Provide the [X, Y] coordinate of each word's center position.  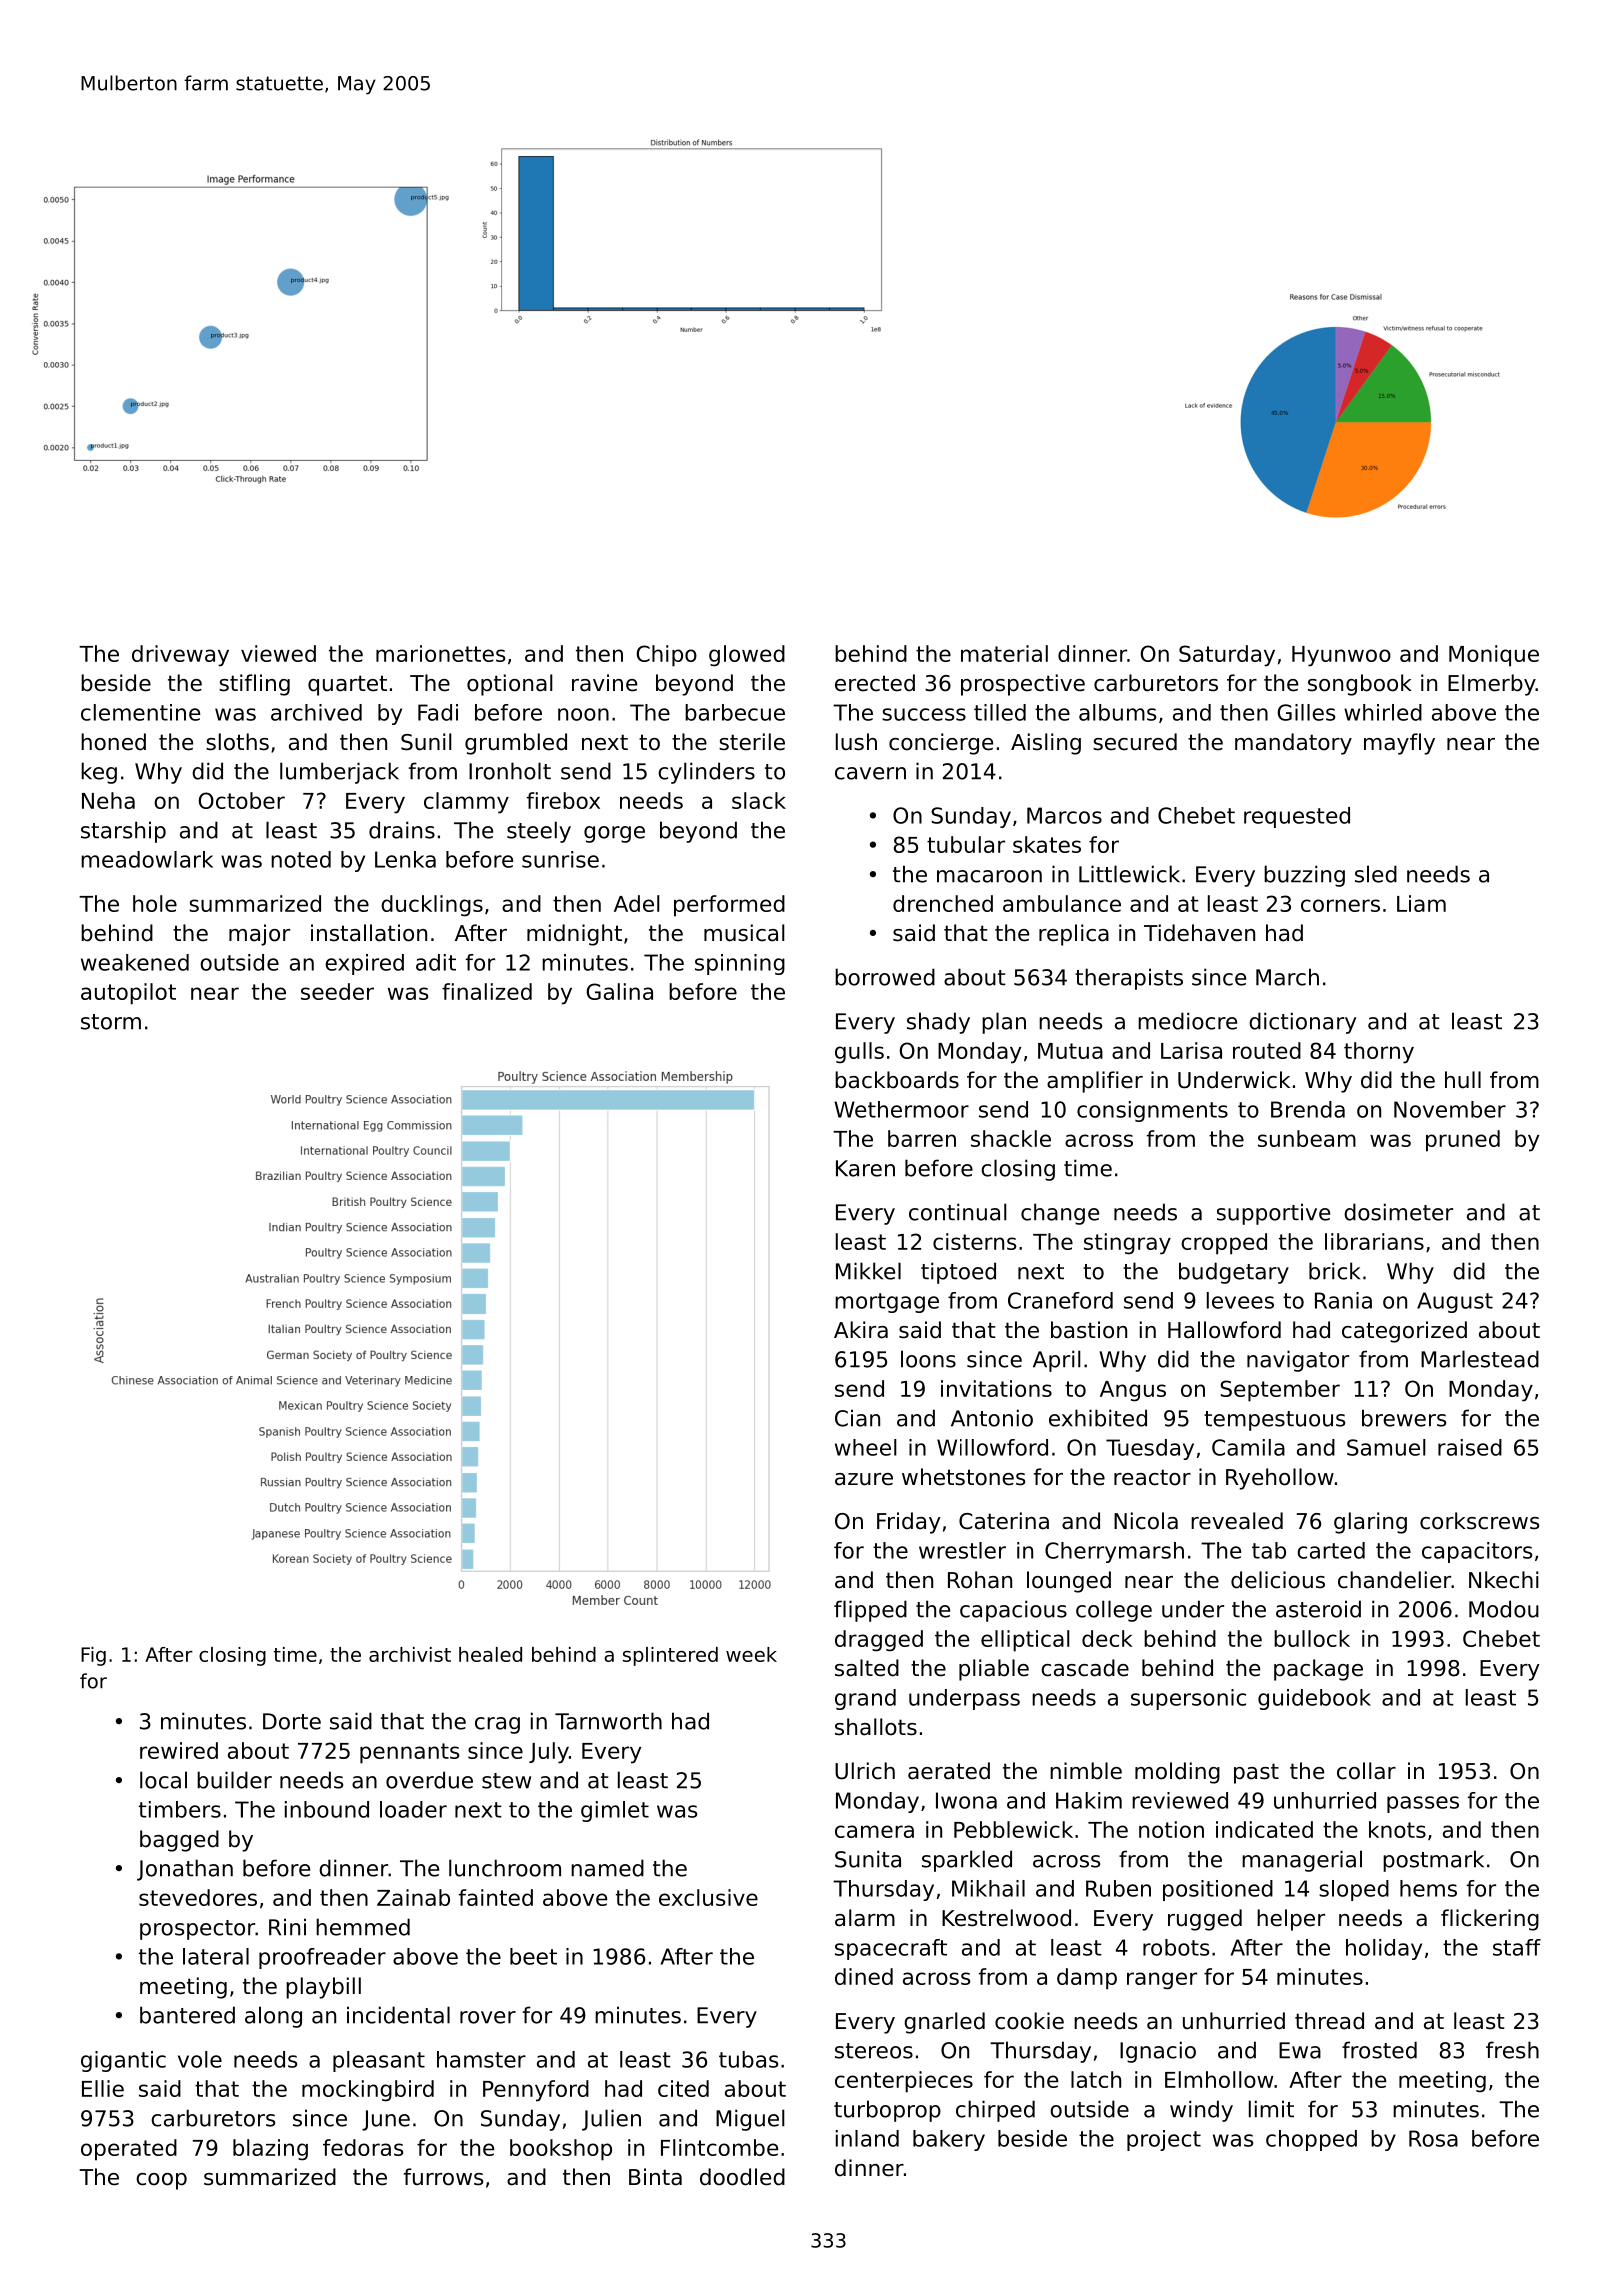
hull [1463, 1080]
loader [413, 1809]
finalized [487, 991]
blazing [270, 2150]
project [1164, 2140]
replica [1074, 935]
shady [938, 1023]
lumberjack [339, 773]
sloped [1354, 1890]
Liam [1421, 903]
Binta [655, 2177]
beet [533, 1956]
